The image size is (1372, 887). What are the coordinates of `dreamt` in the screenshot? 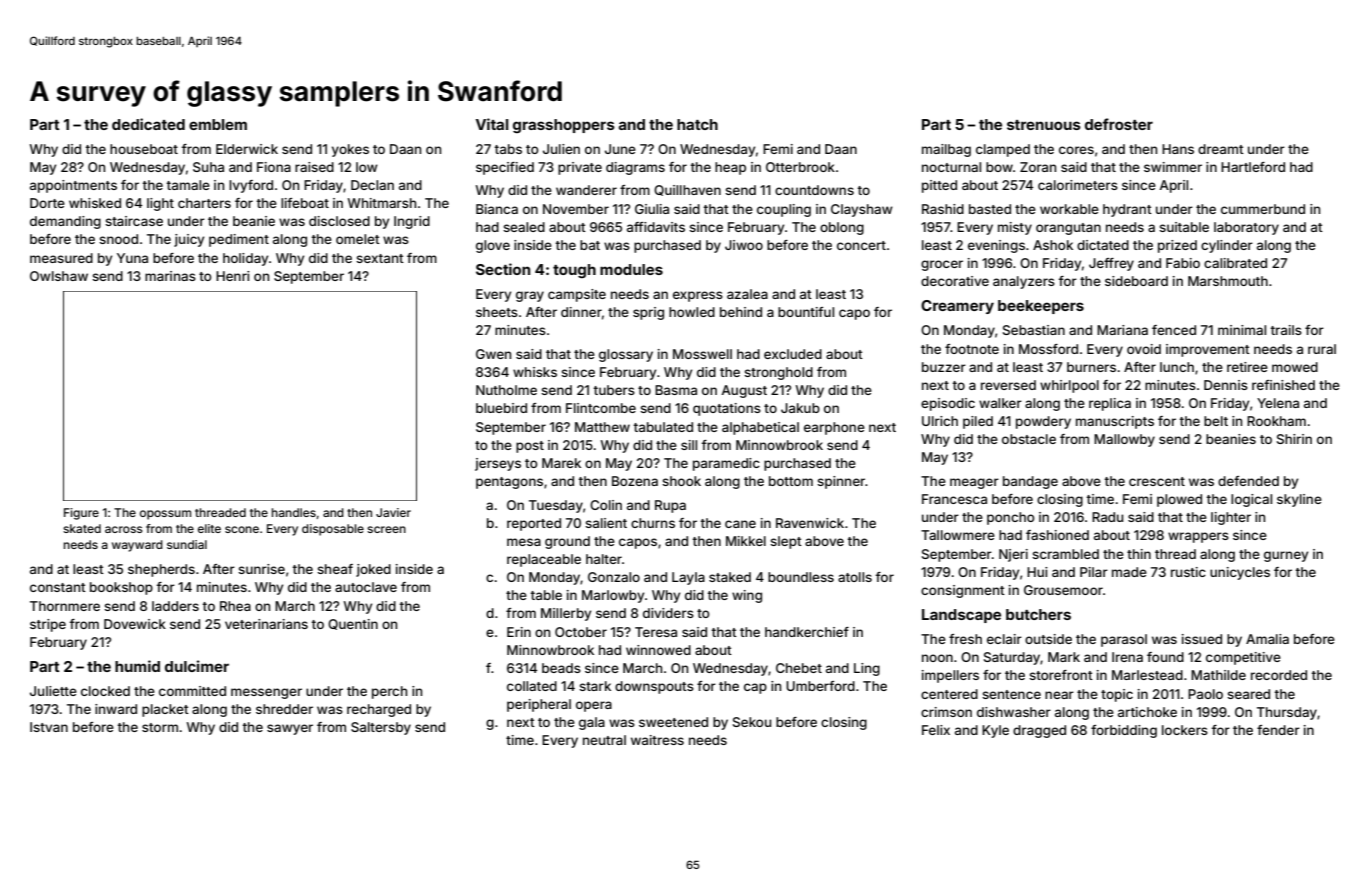 It's located at (1221, 149).
